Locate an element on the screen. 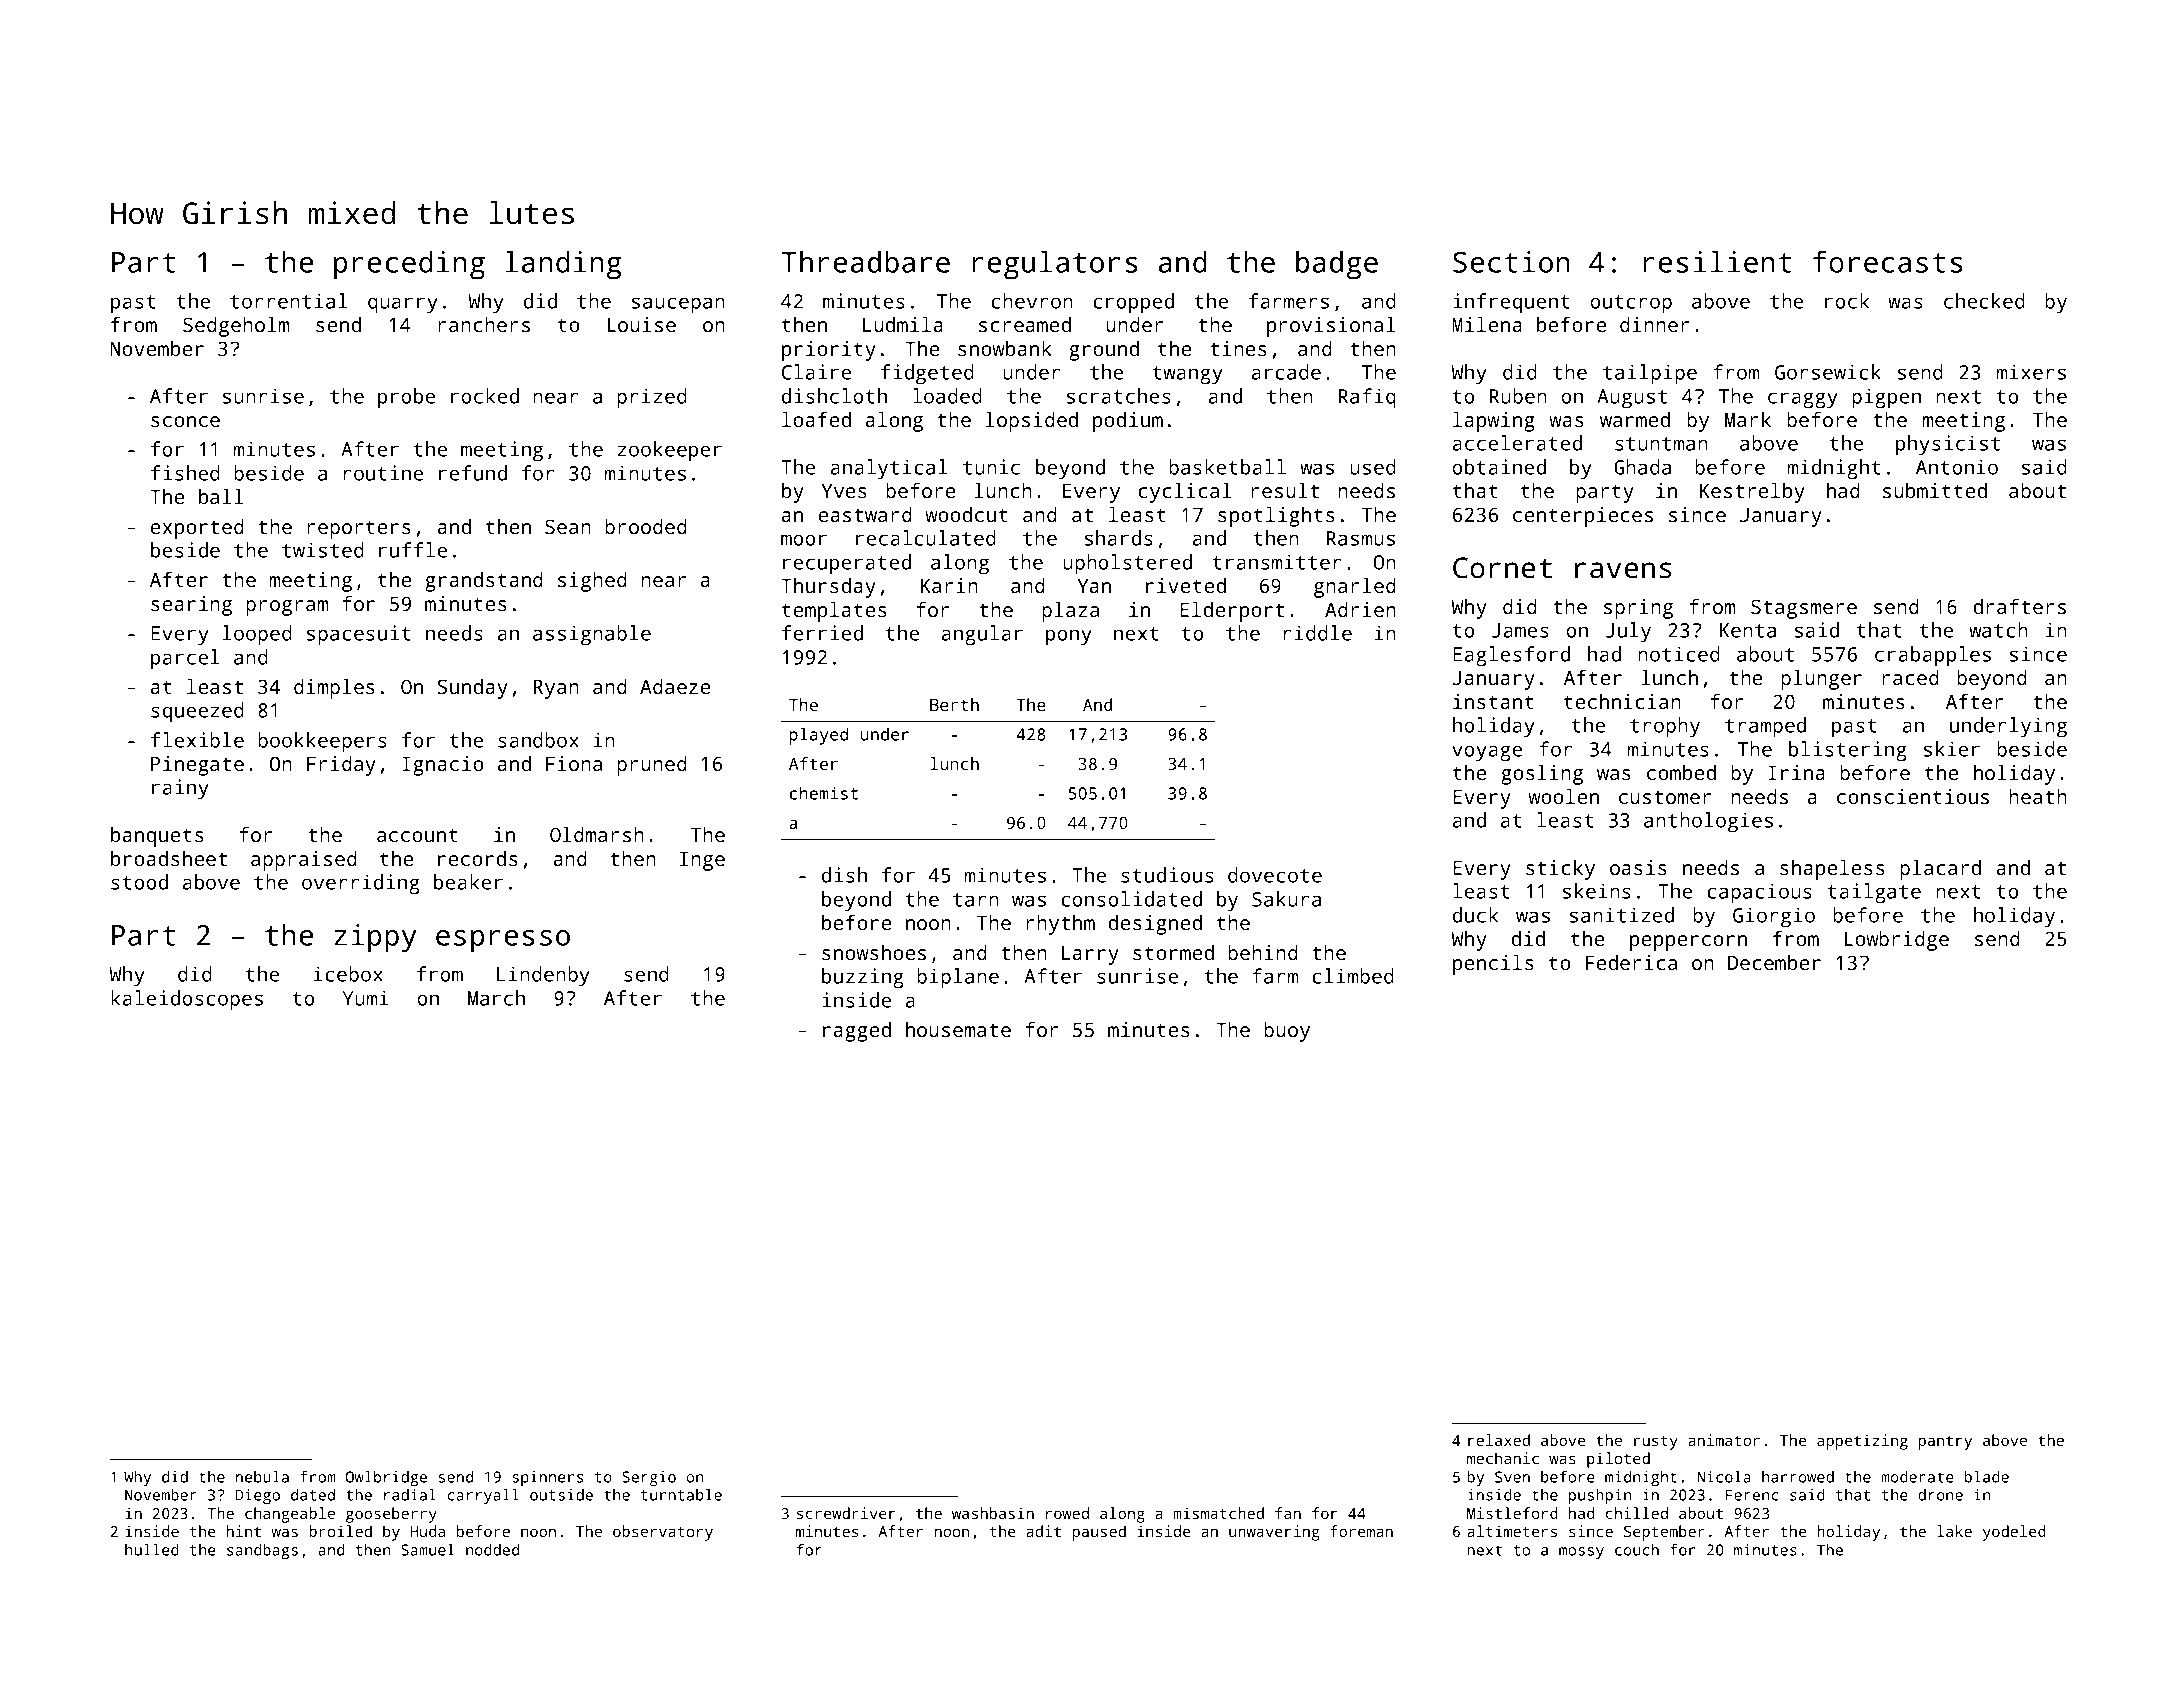 The image size is (2178, 1683). technician is located at coordinates (1622, 701).
